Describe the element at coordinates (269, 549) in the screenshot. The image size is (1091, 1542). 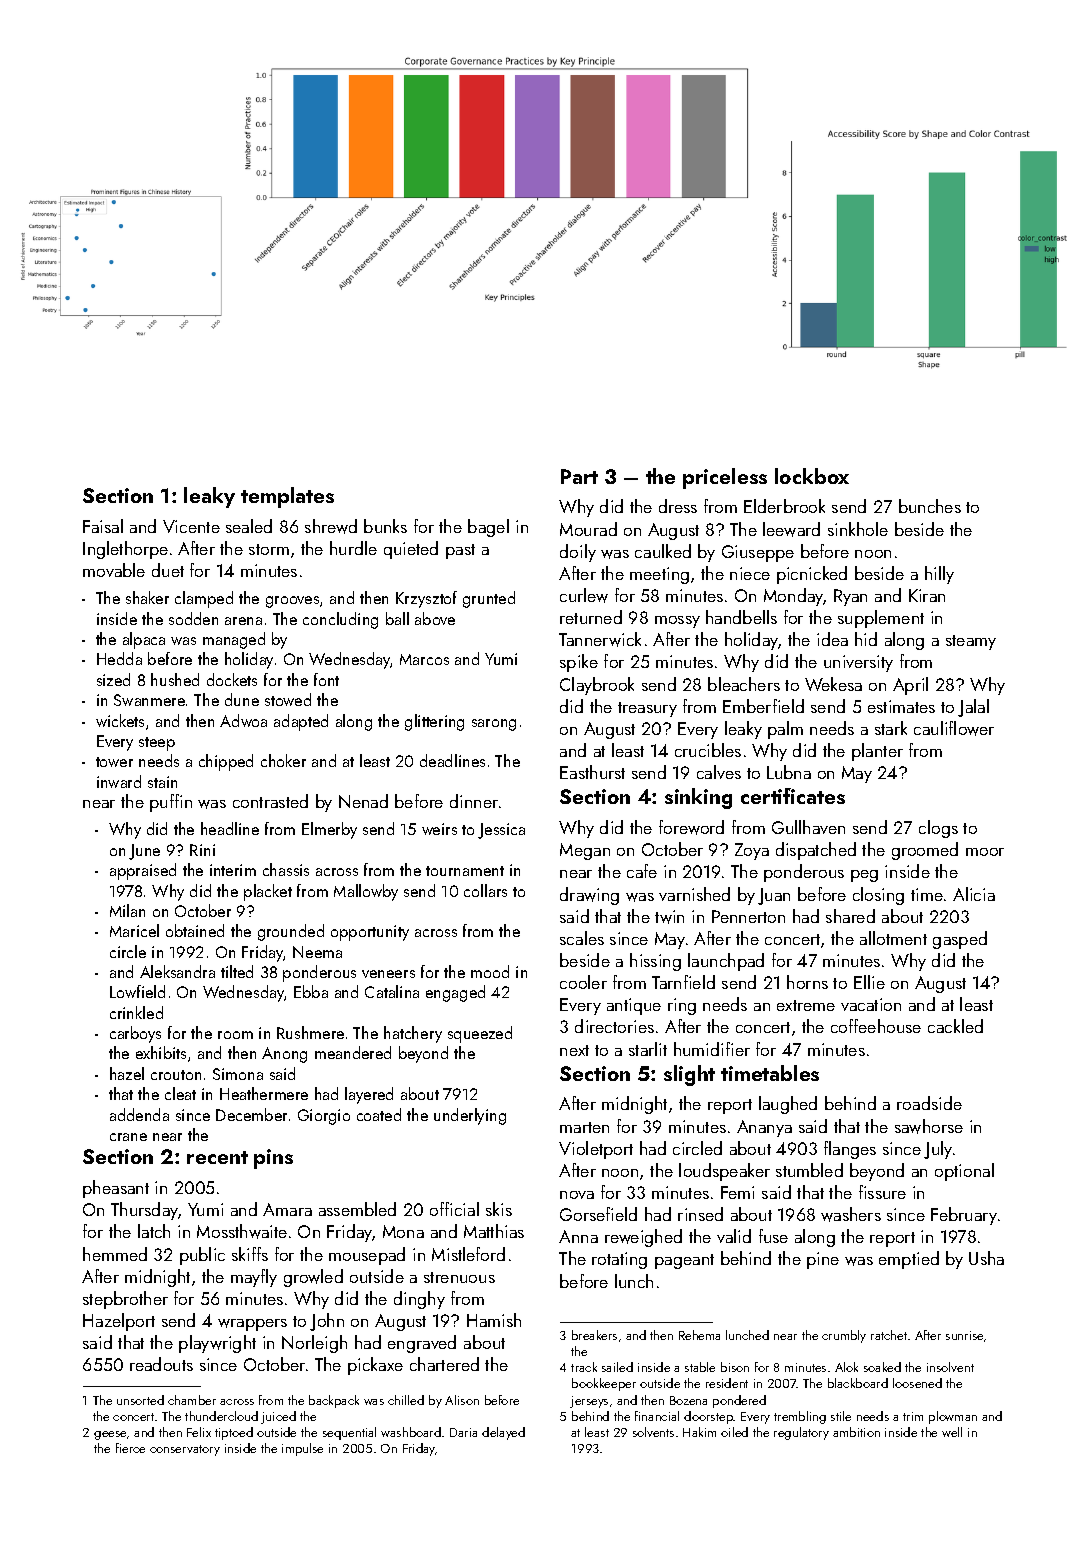
I see `storm` at that location.
